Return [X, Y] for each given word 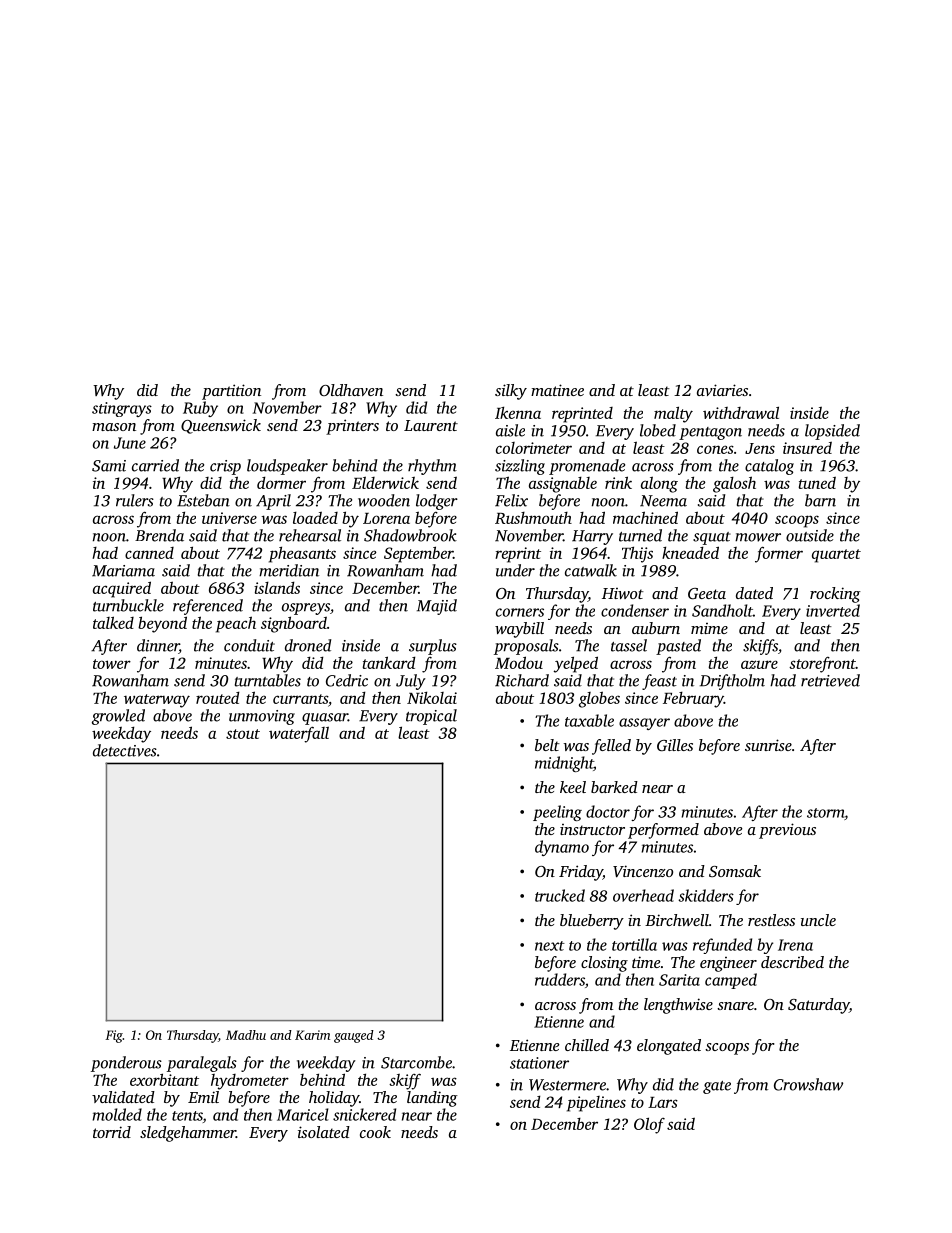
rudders [560, 979]
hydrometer [250, 1082]
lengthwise [678, 1006]
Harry [592, 537]
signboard [294, 624]
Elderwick [385, 482]
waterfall [299, 734]
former [779, 554]
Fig [114, 1036]
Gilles [675, 745]
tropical [431, 717]
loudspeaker [287, 467]
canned [149, 553]
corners [520, 612]
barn [820, 500]
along [659, 484]
